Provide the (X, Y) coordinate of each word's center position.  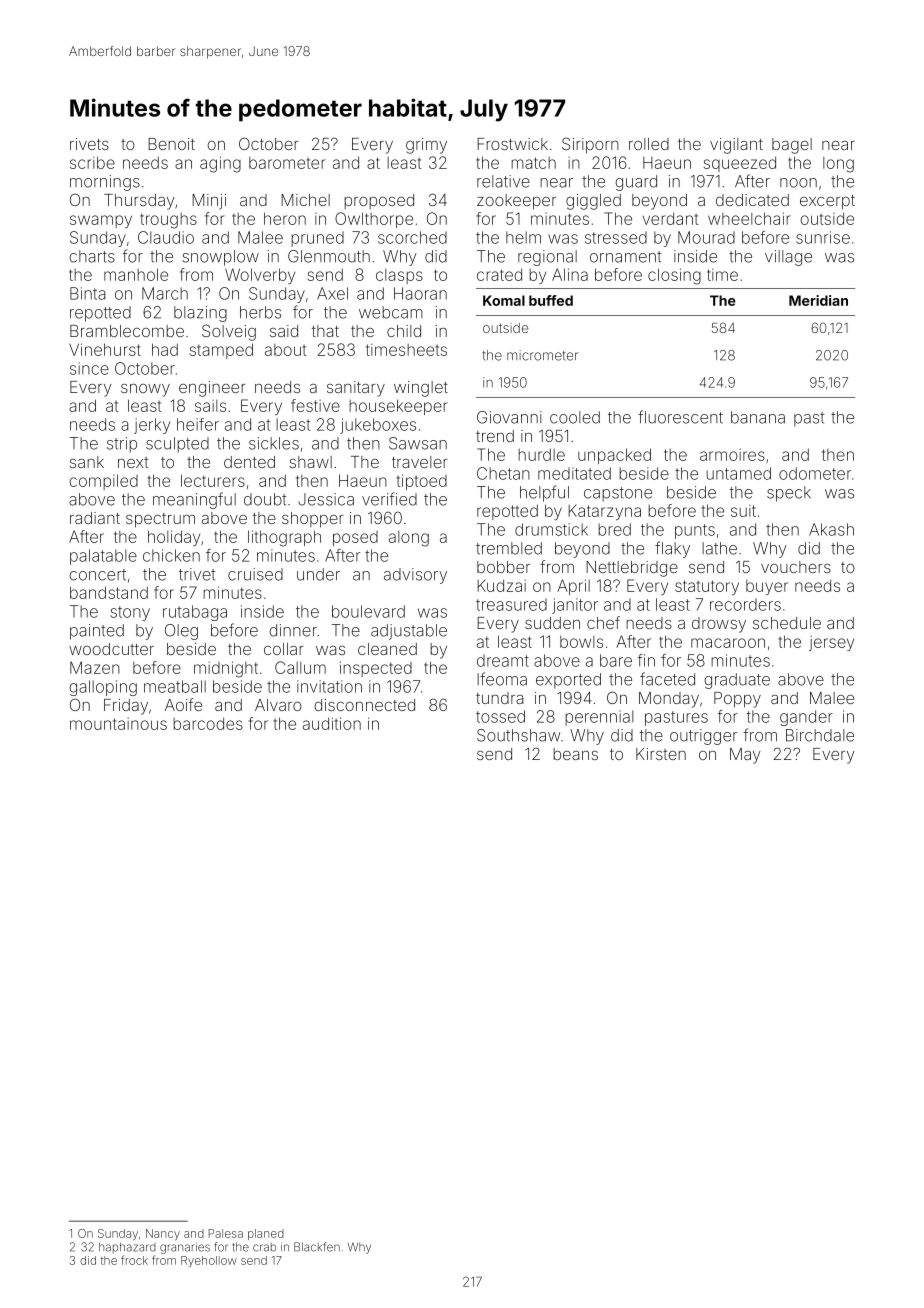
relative (503, 181)
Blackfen (317, 1247)
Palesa (226, 1233)
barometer (287, 163)
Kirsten (661, 754)
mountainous (118, 724)
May (745, 756)
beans (575, 754)
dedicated (752, 200)
